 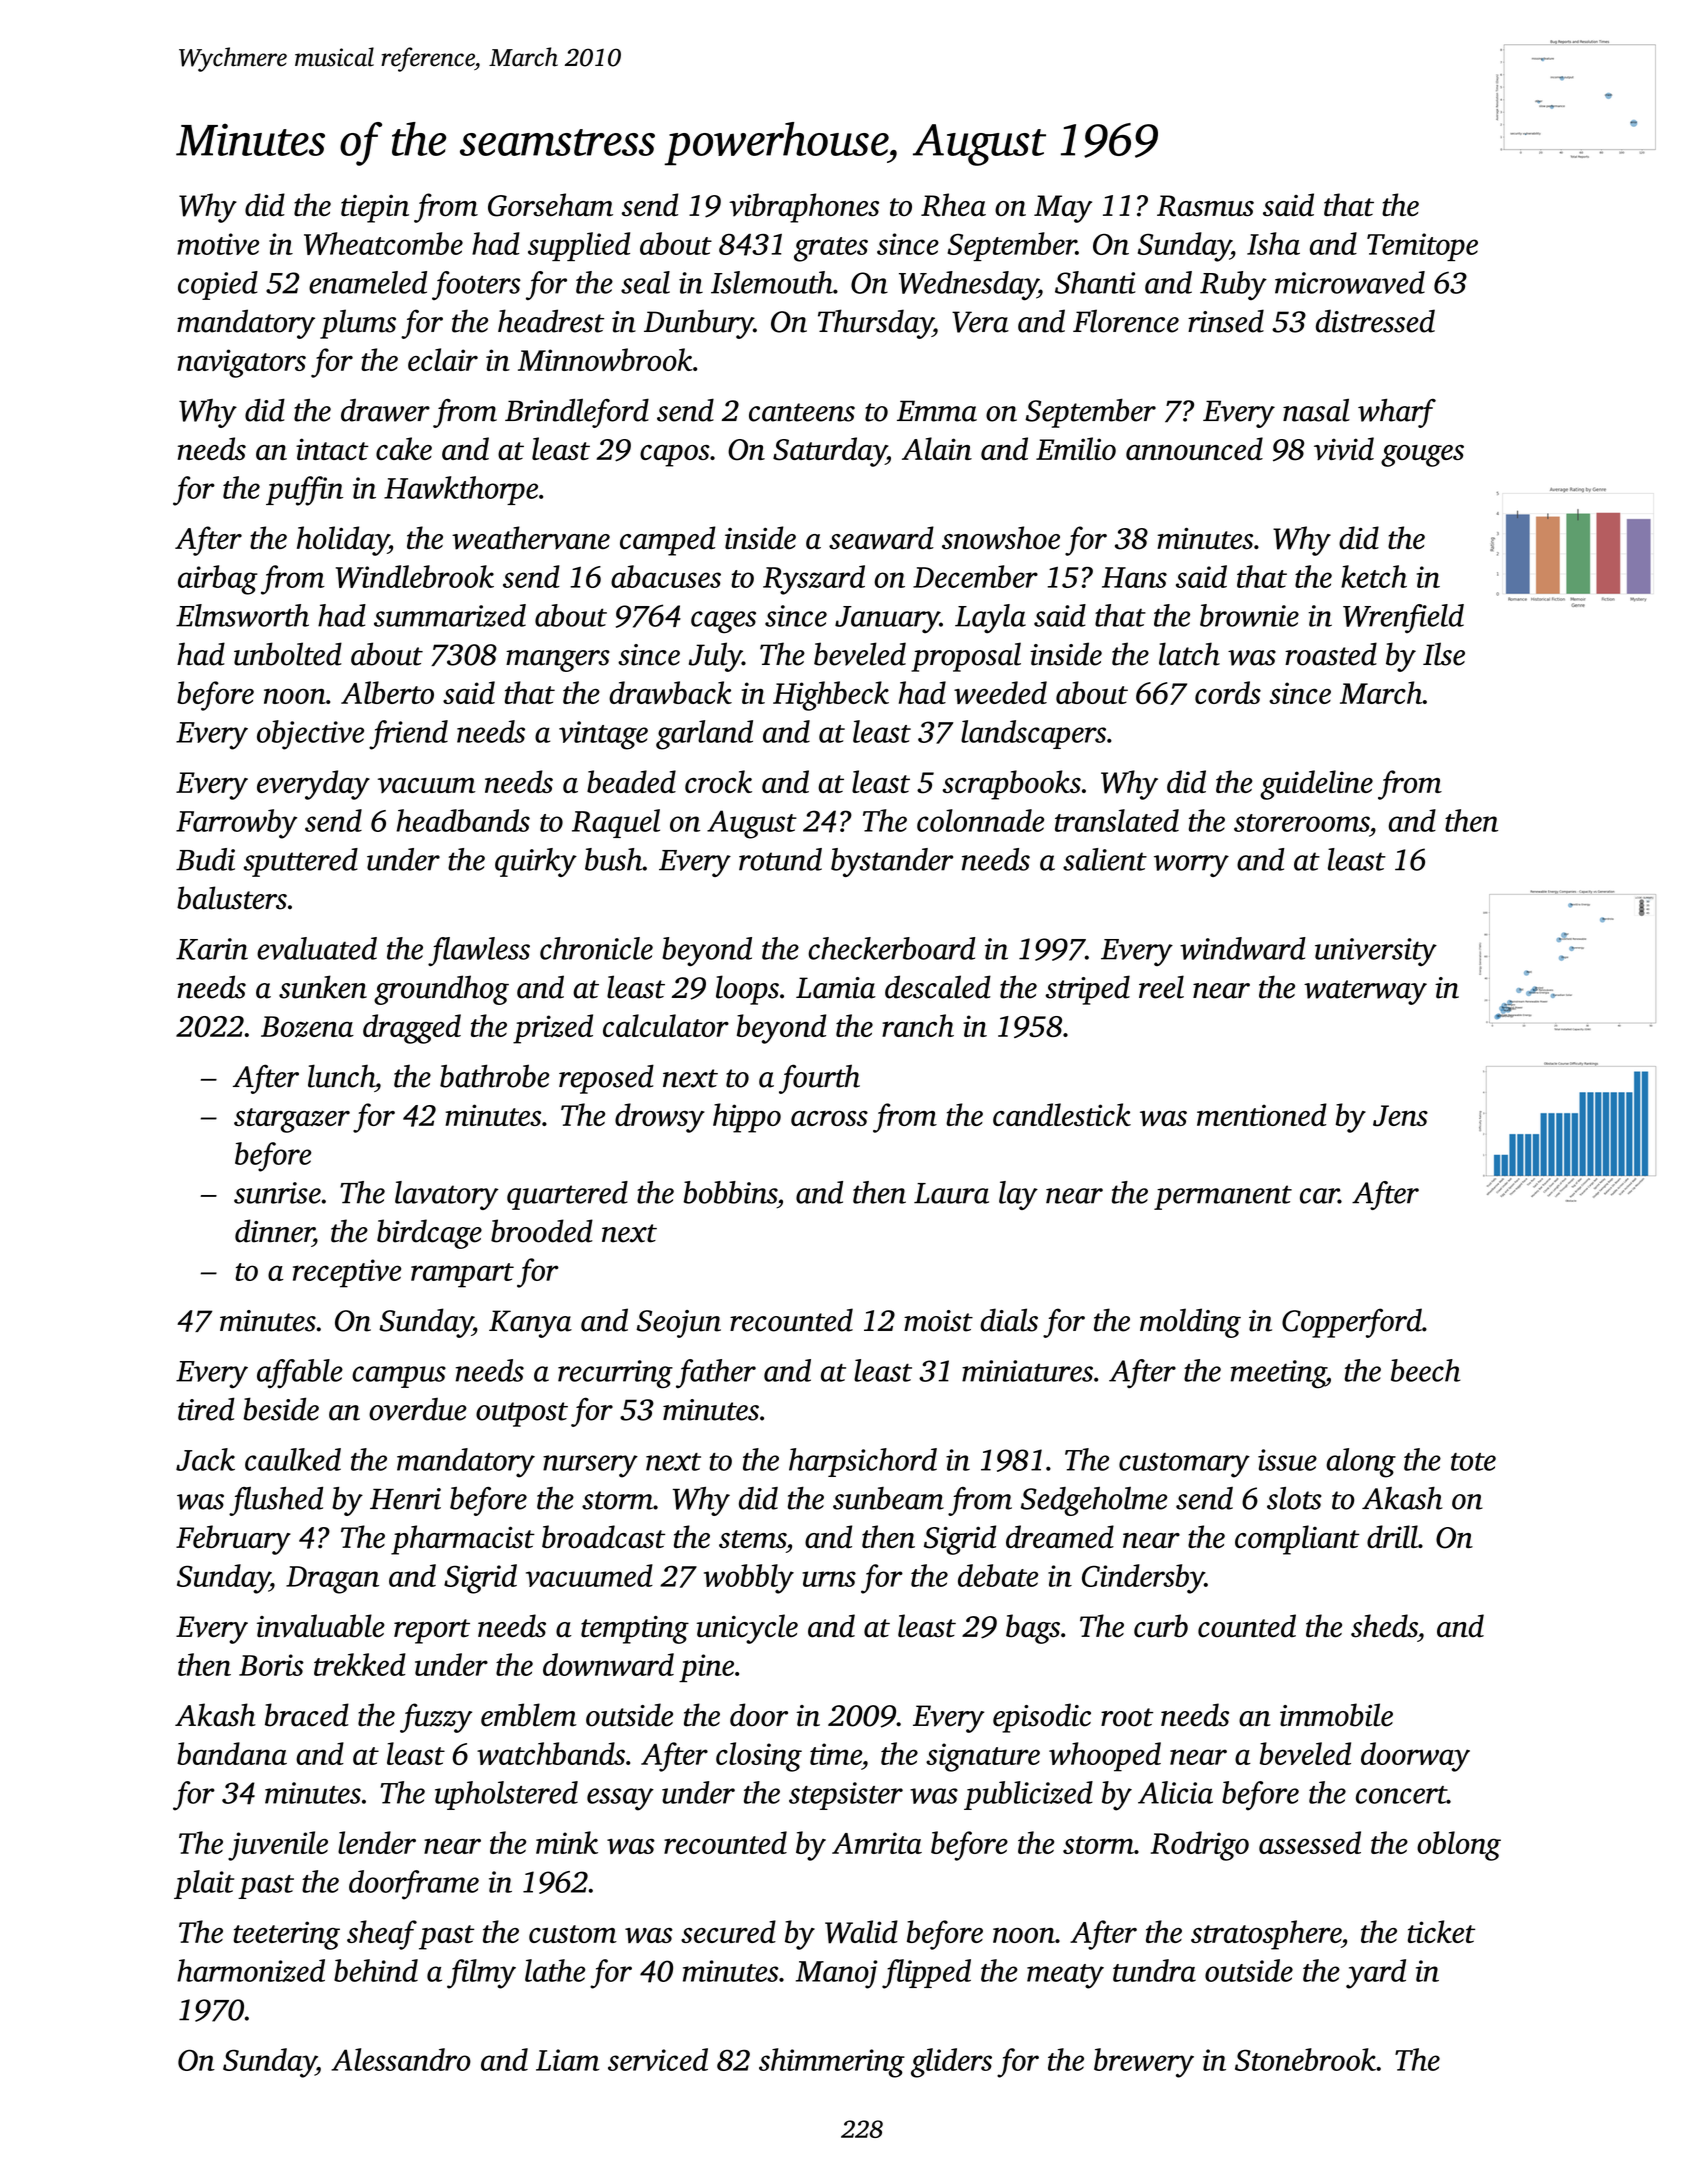 What do you see at coordinates (218, 244) in the page?
I see `motive` at bounding box center [218, 244].
